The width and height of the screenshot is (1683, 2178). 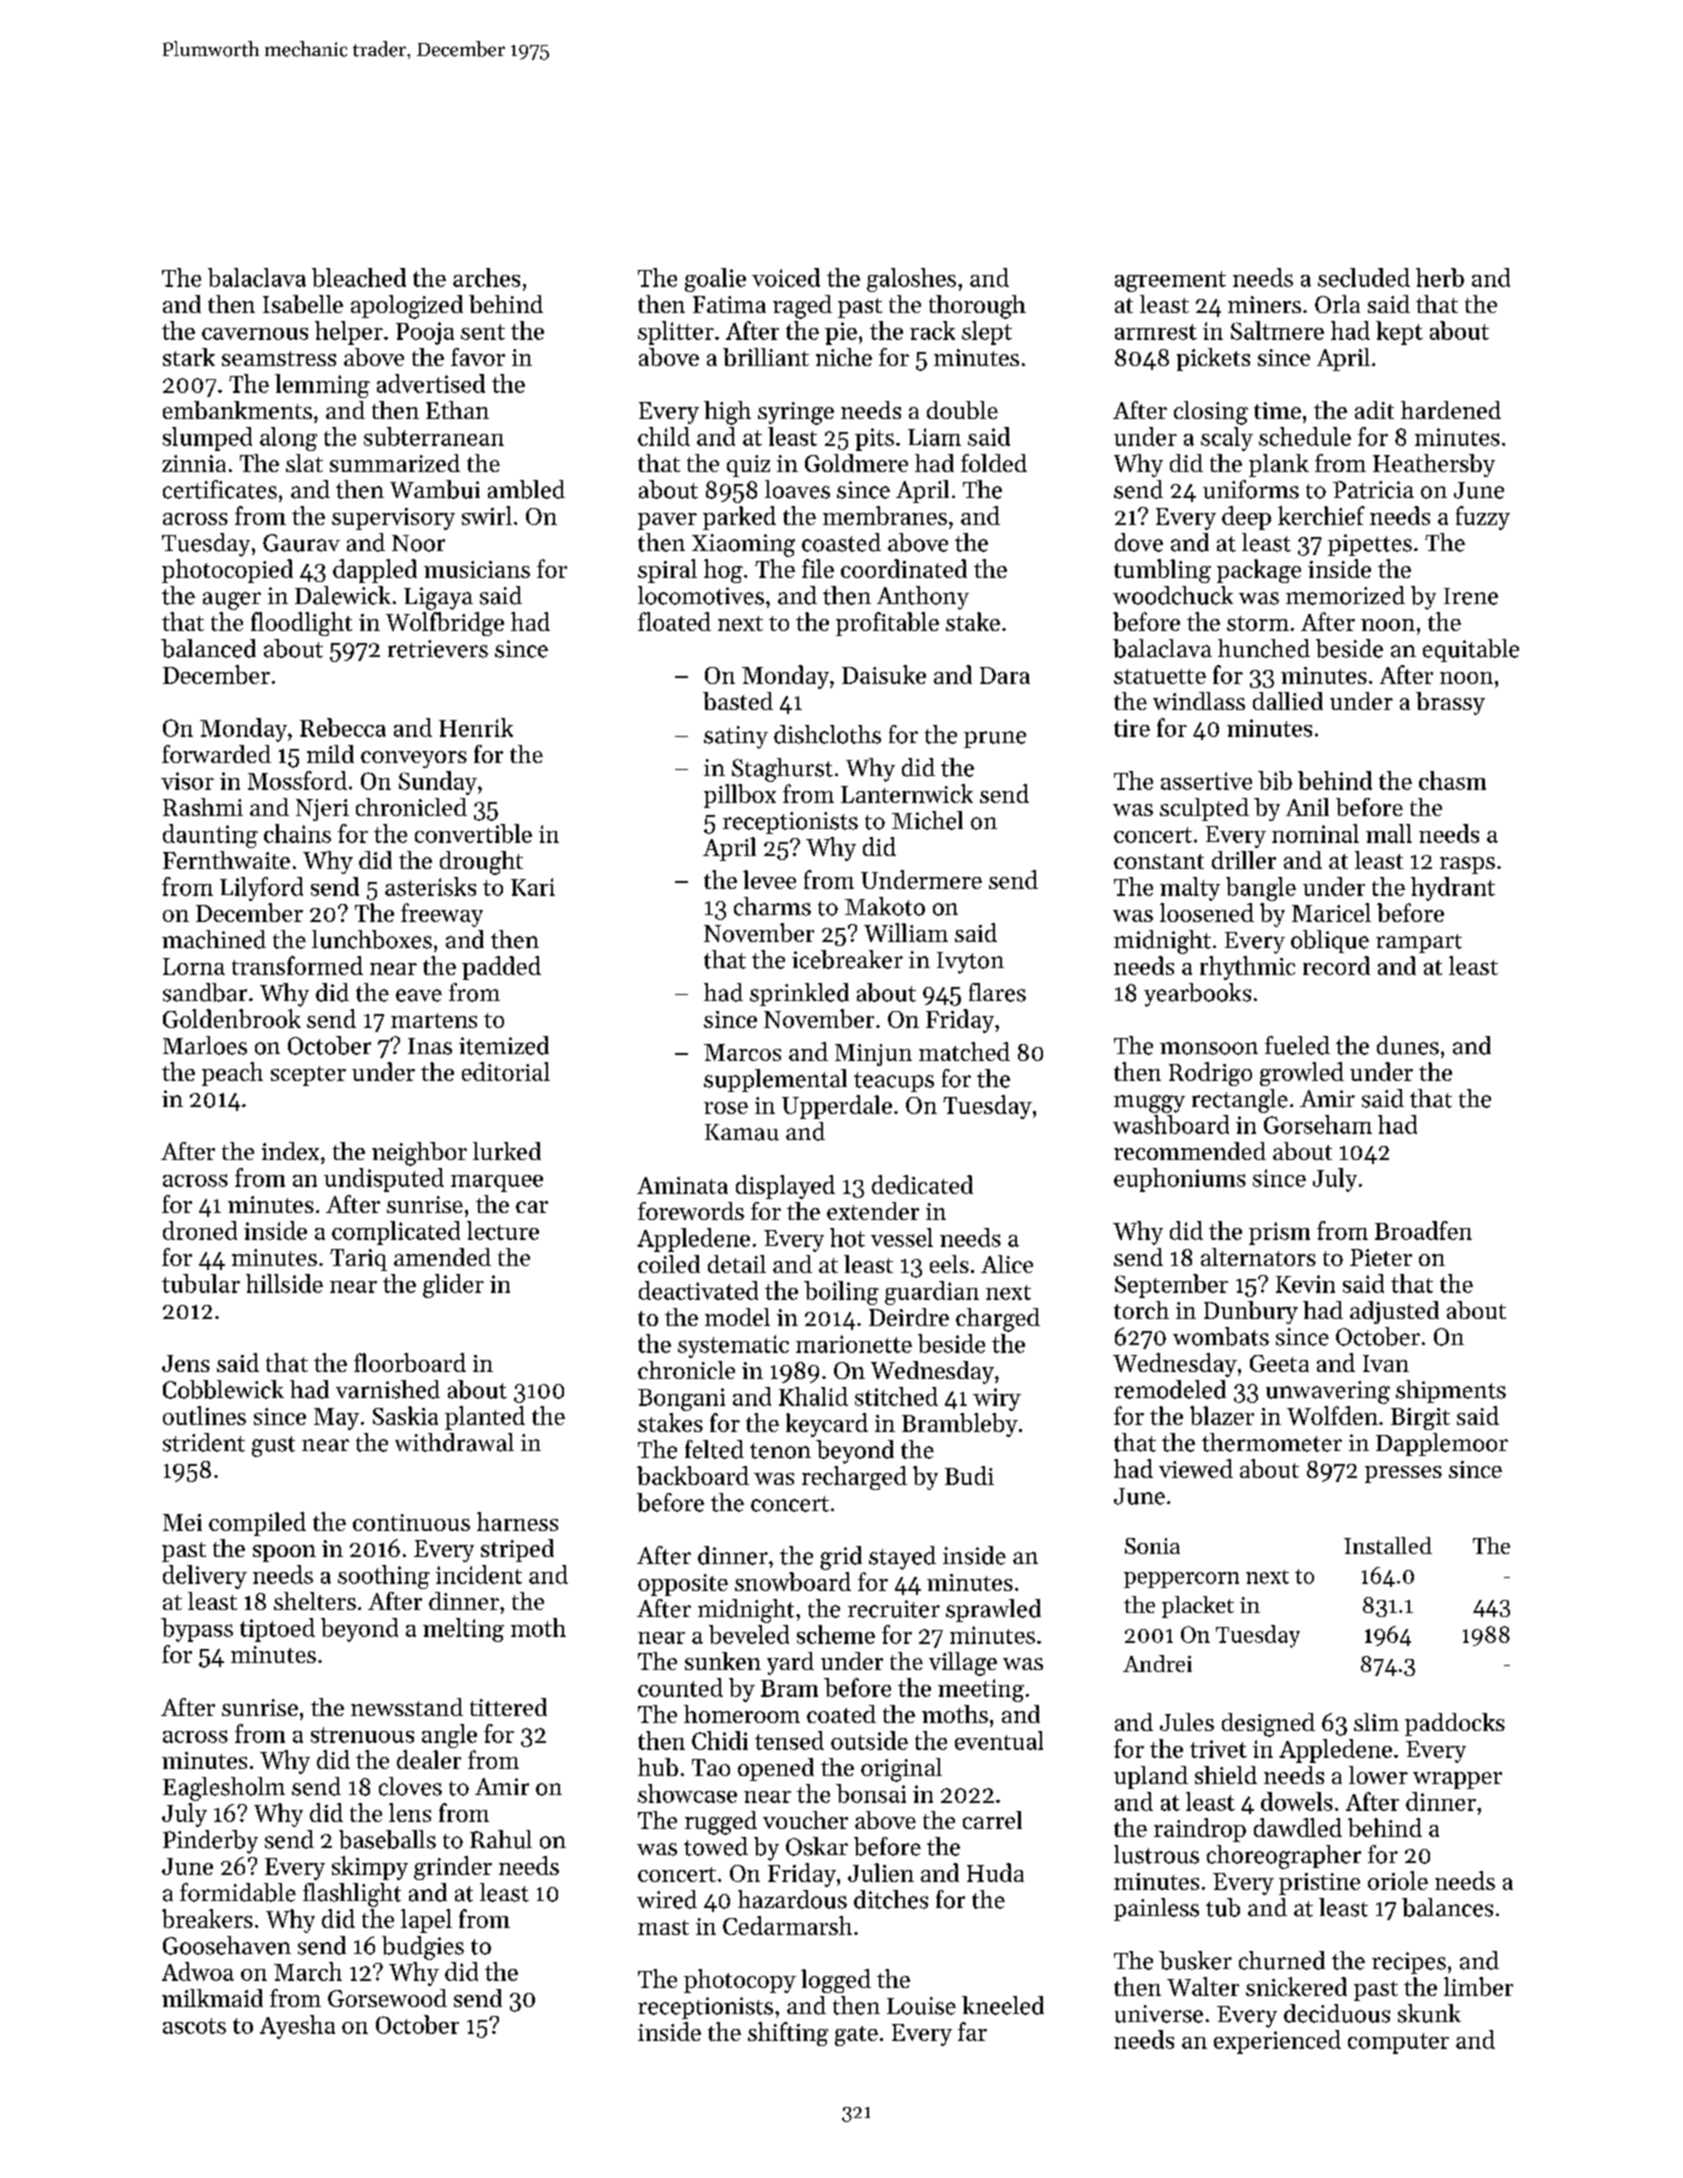 I want to click on hog, so click(x=723, y=571).
